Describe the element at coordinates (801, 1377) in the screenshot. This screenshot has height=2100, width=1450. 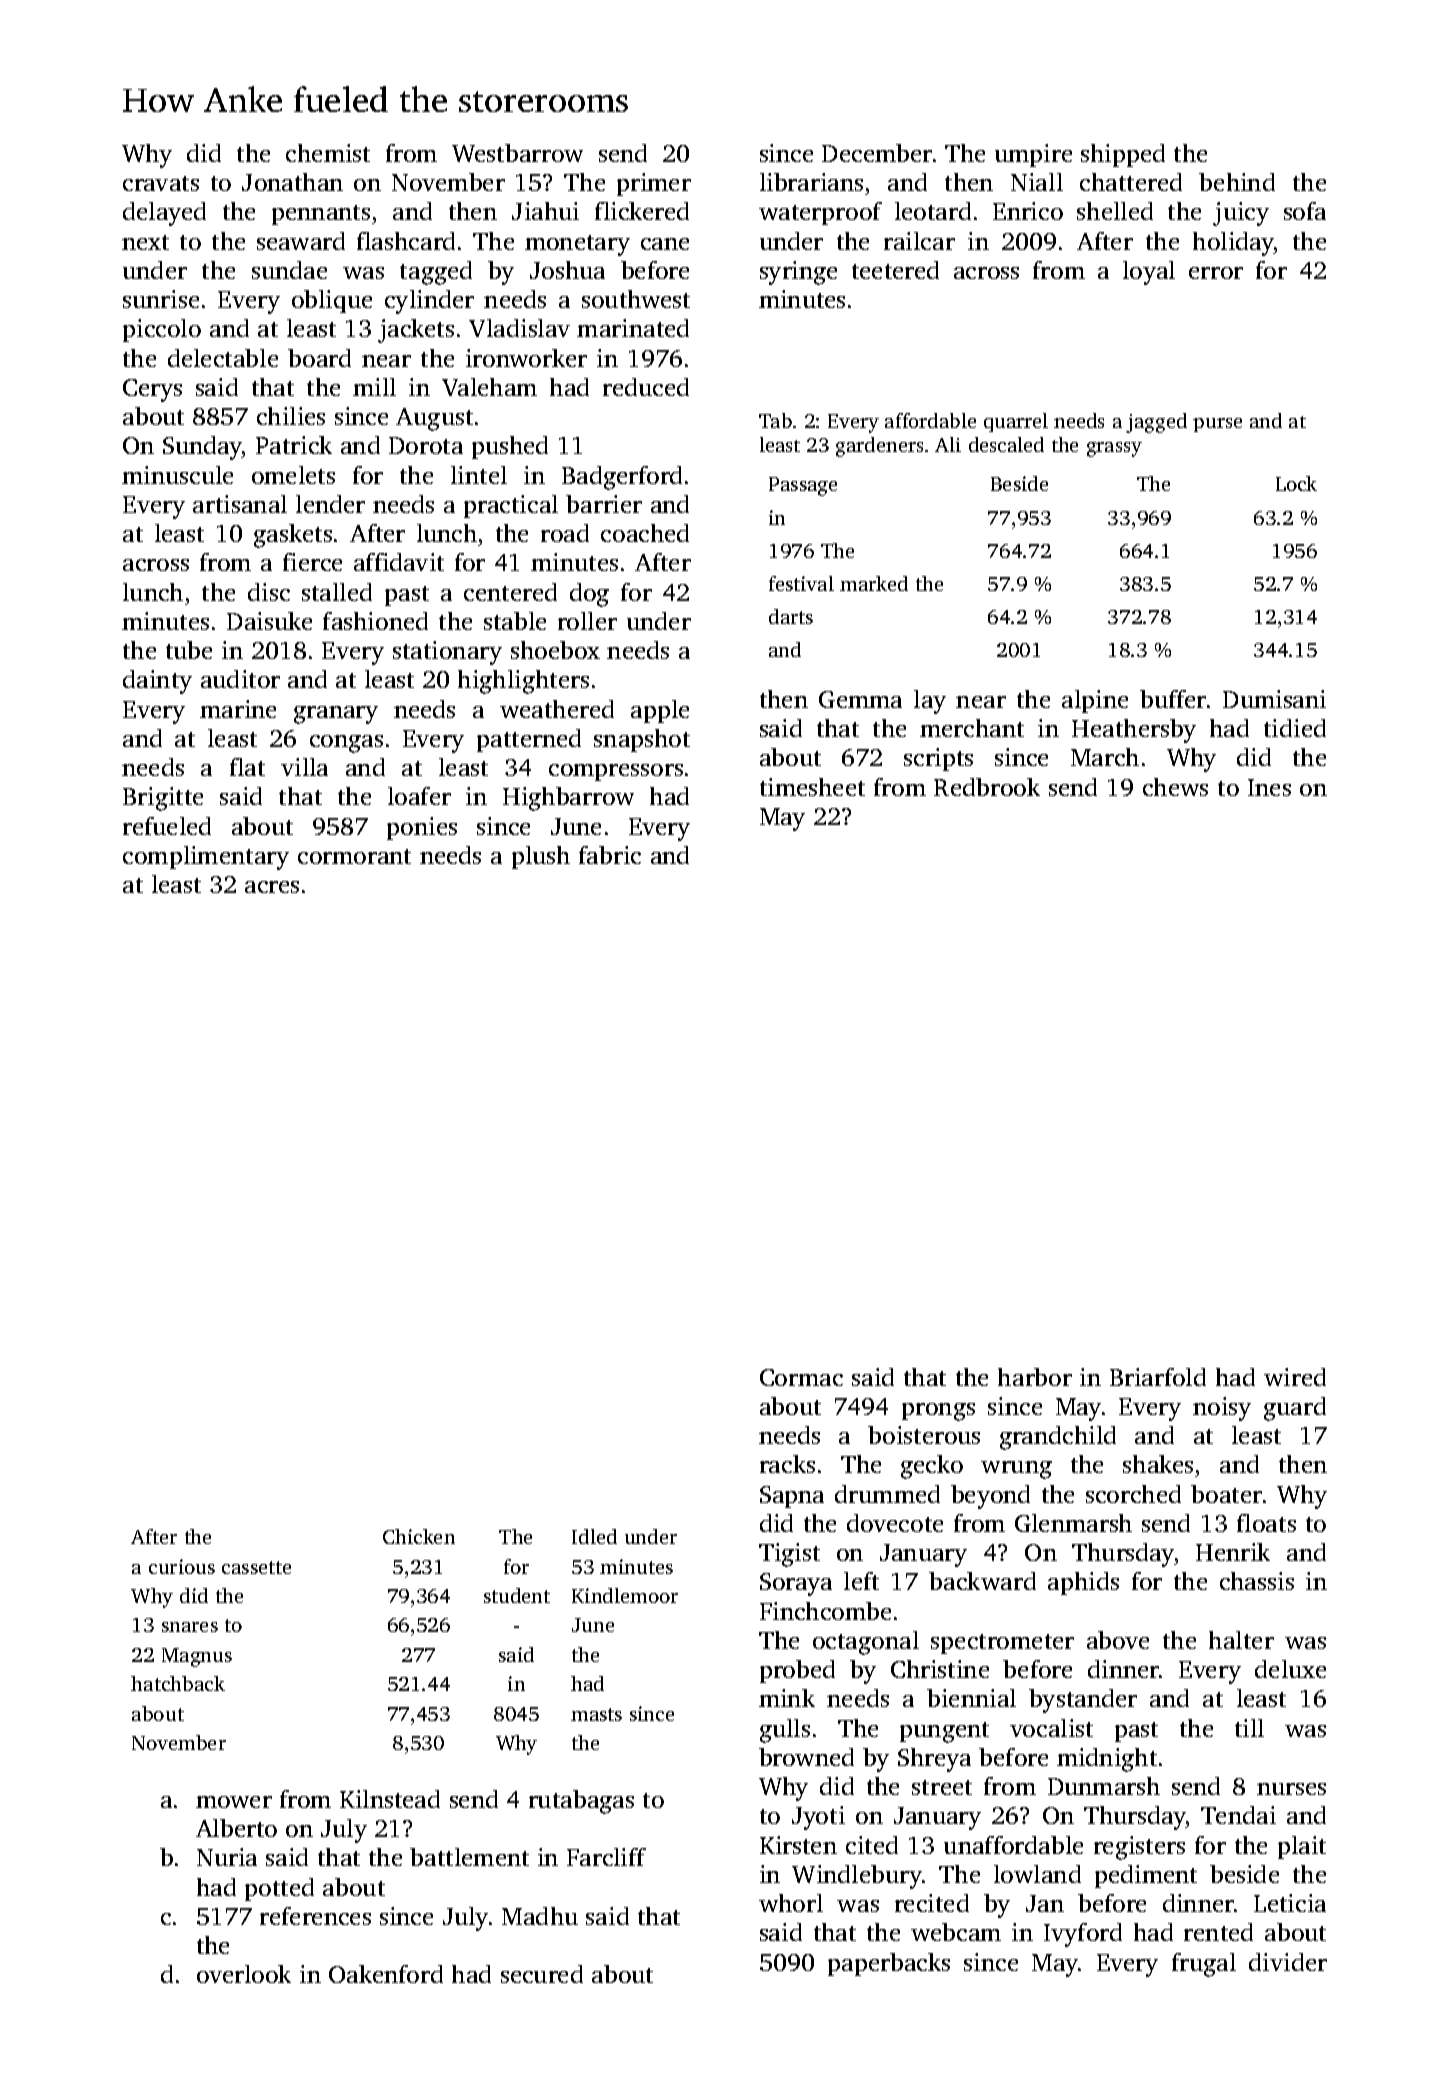
I see `Cormac` at that location.
